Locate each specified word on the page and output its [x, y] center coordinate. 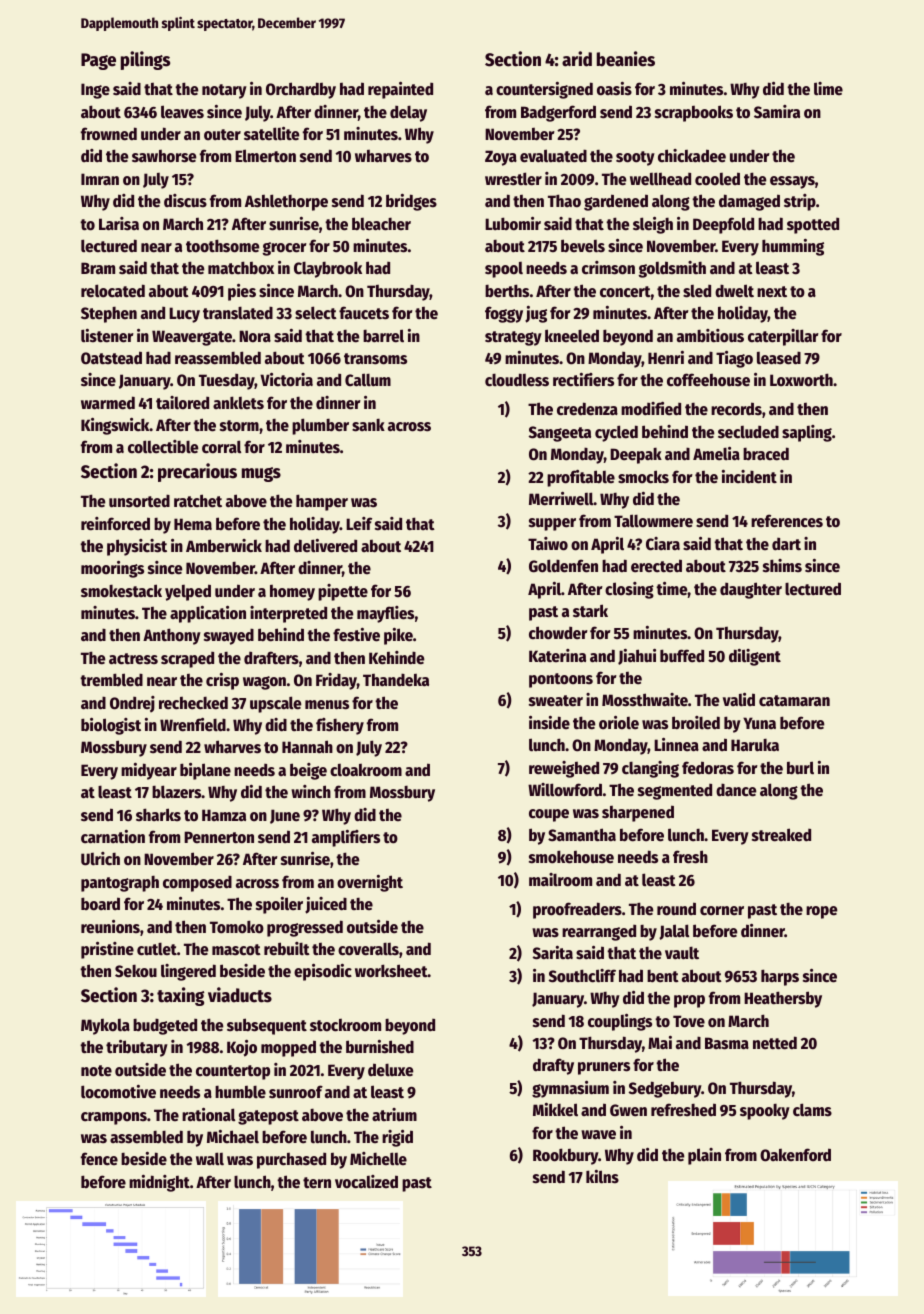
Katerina [557, 656]
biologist [111, 726]
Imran [100, 179]
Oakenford [795, 1155]
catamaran [794, 701]
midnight [159, 1183]
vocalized [366, 1182]
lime [828, 89]
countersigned [544, 90]
